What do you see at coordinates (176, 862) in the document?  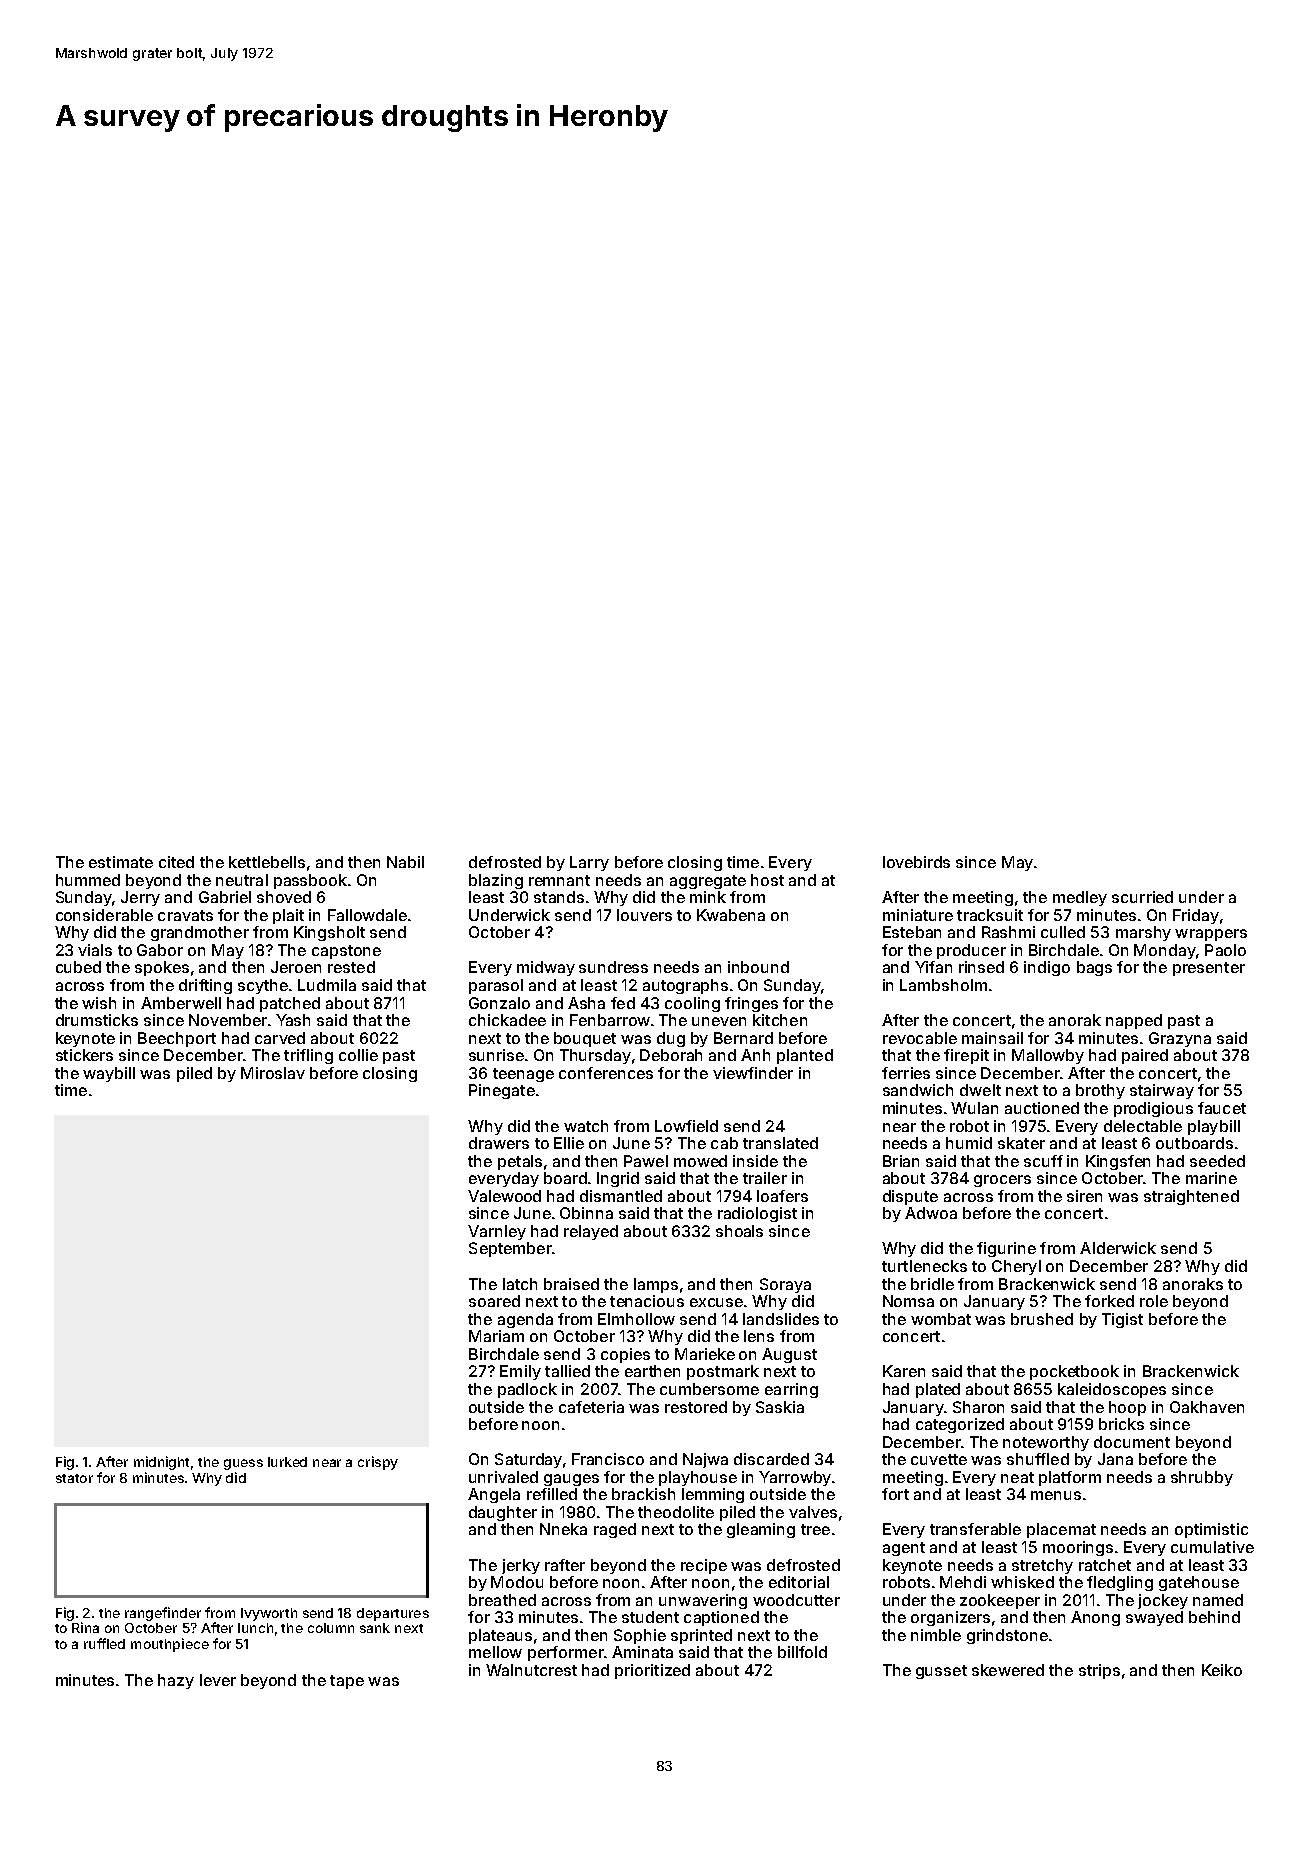 I see `cited` at bounding box center [176, 862].
